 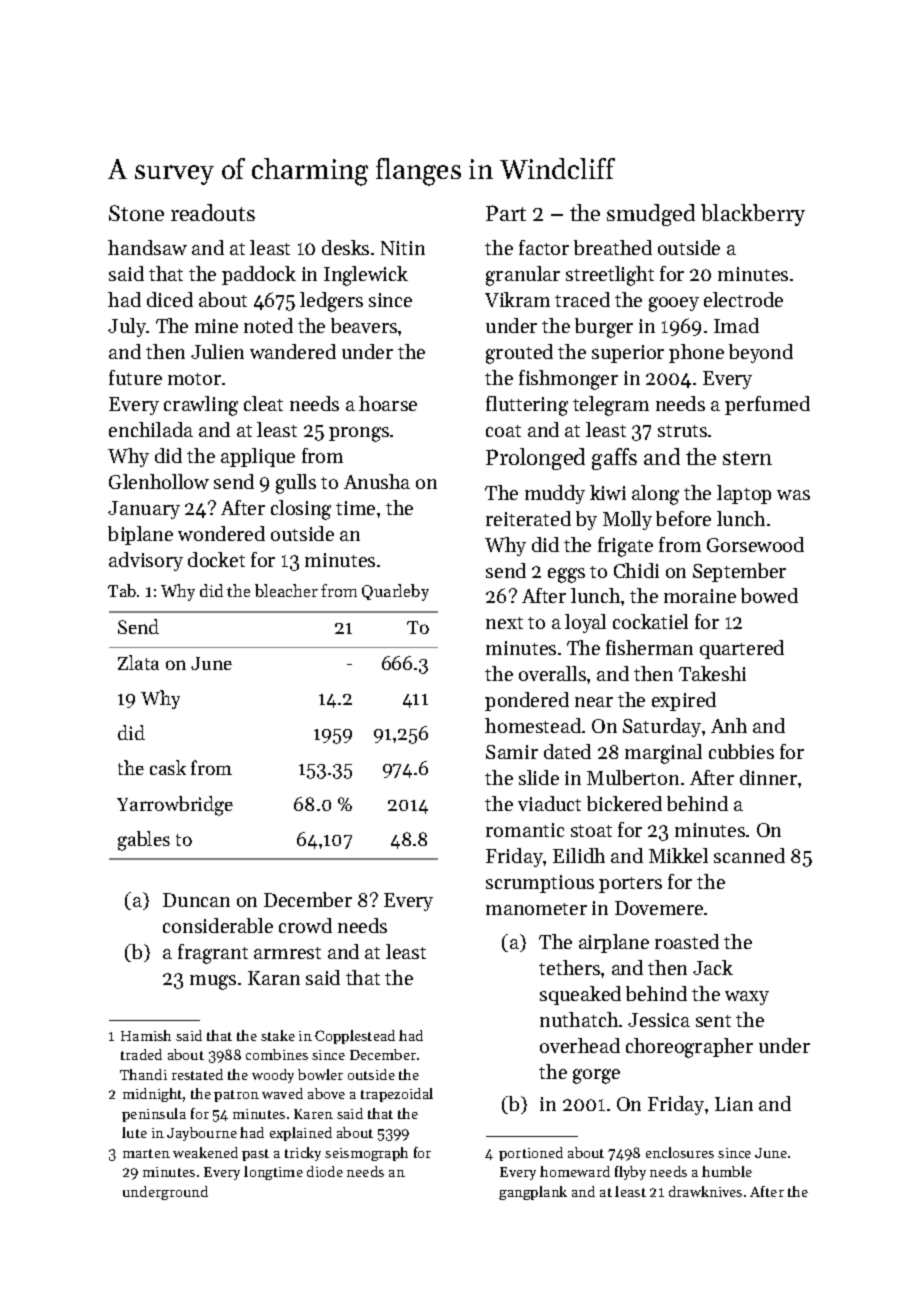 I want to click on noted, so click(x=268, y=325).
